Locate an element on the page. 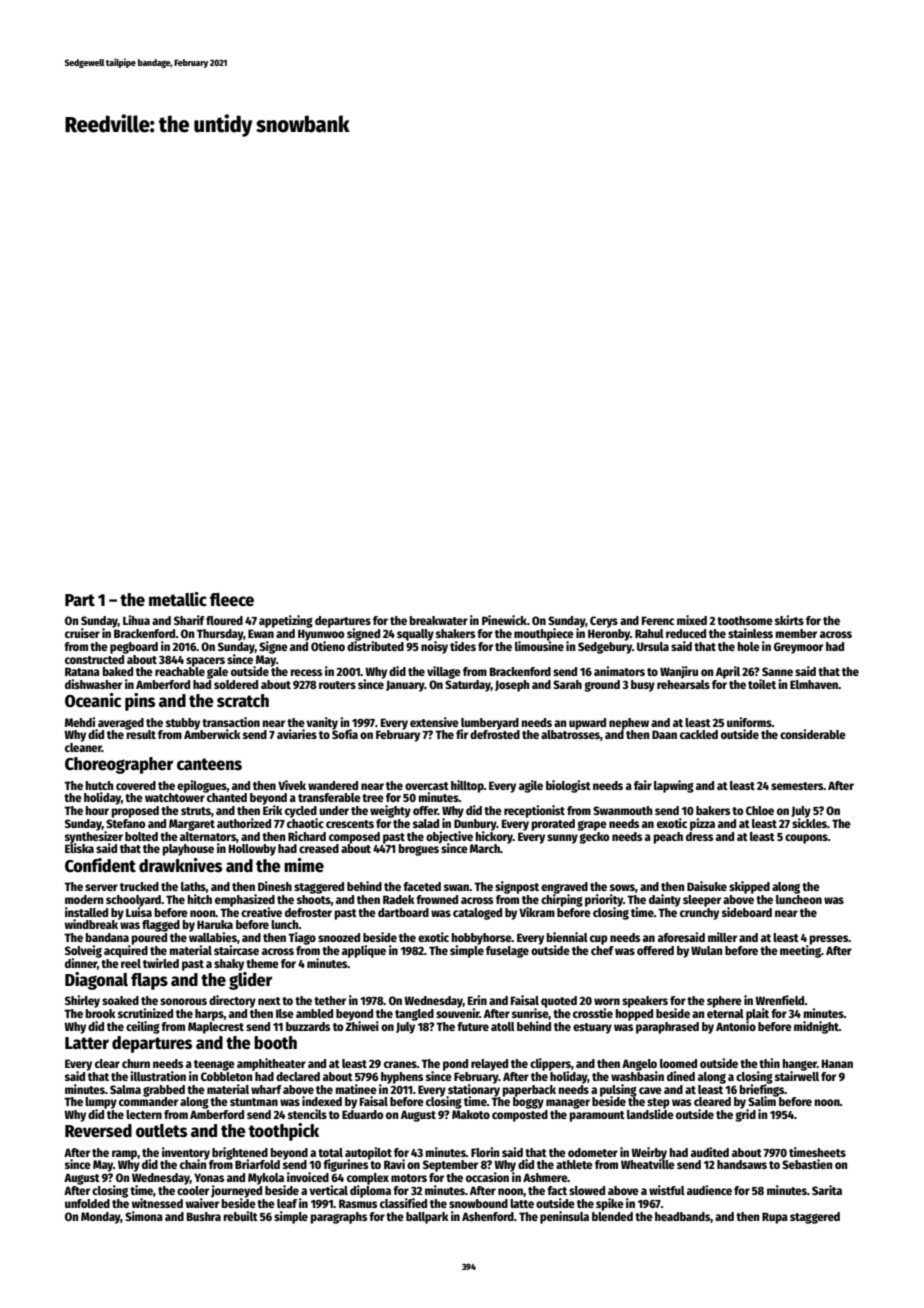  Sebastien is located at coordinates (807, 1164).
